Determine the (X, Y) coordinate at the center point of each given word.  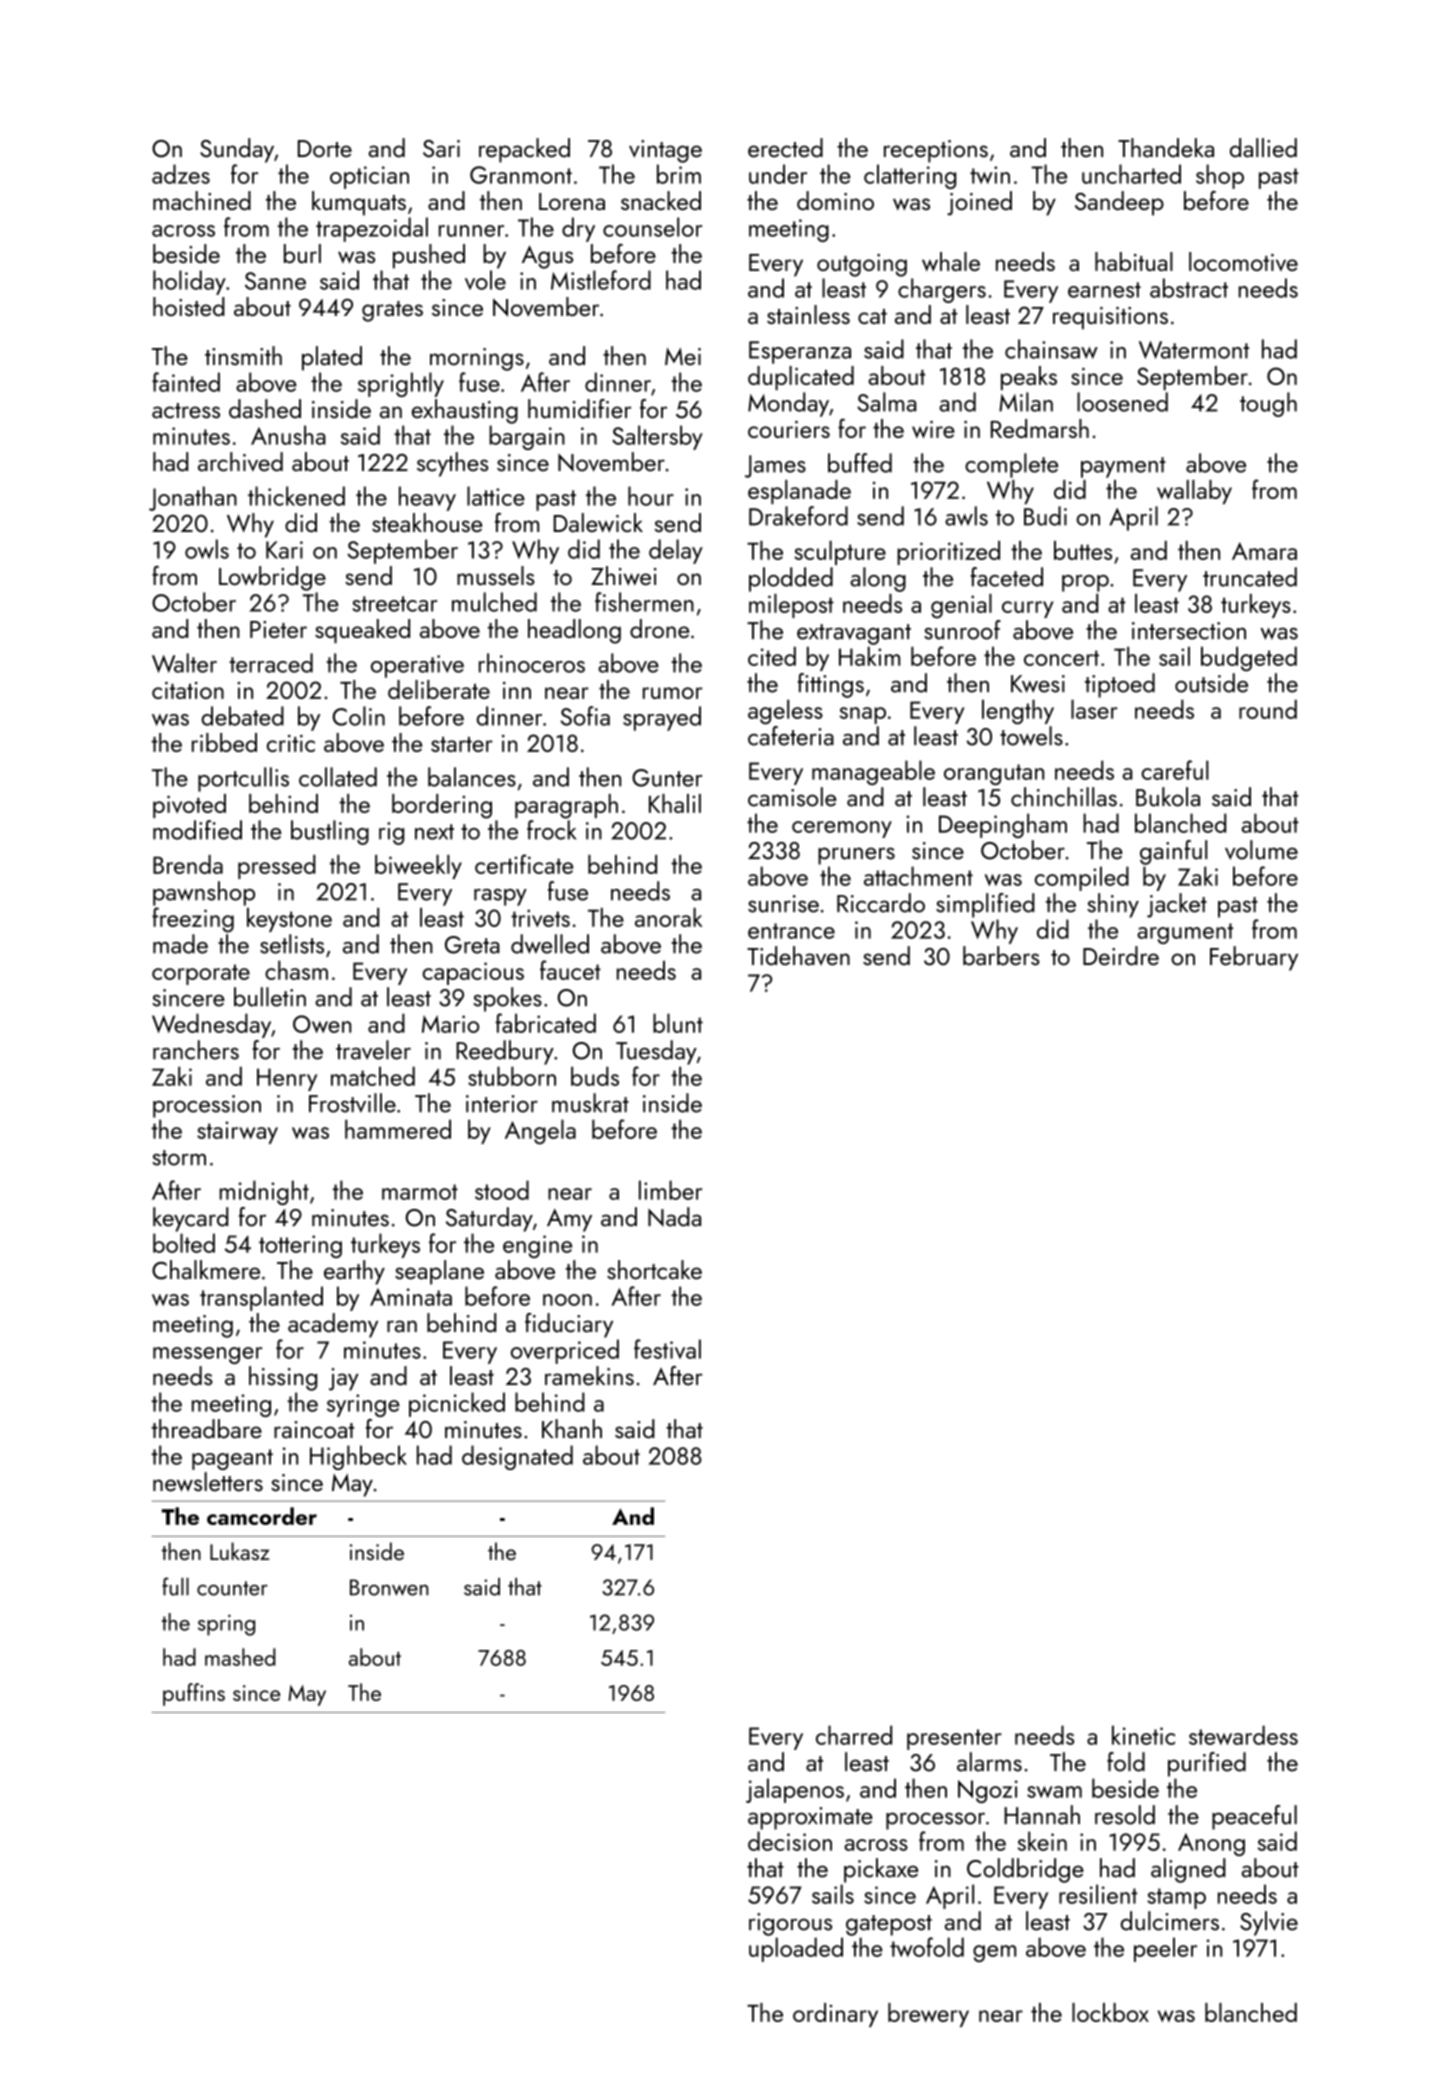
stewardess (1243, 1735)
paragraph (566, 806)
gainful (1173, 852)
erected (785, 148)
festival (667, 1349)
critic (291, 743)
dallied (1263, 148)
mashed (240, 1657)
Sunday (237, 150)
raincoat (314, 1430)
